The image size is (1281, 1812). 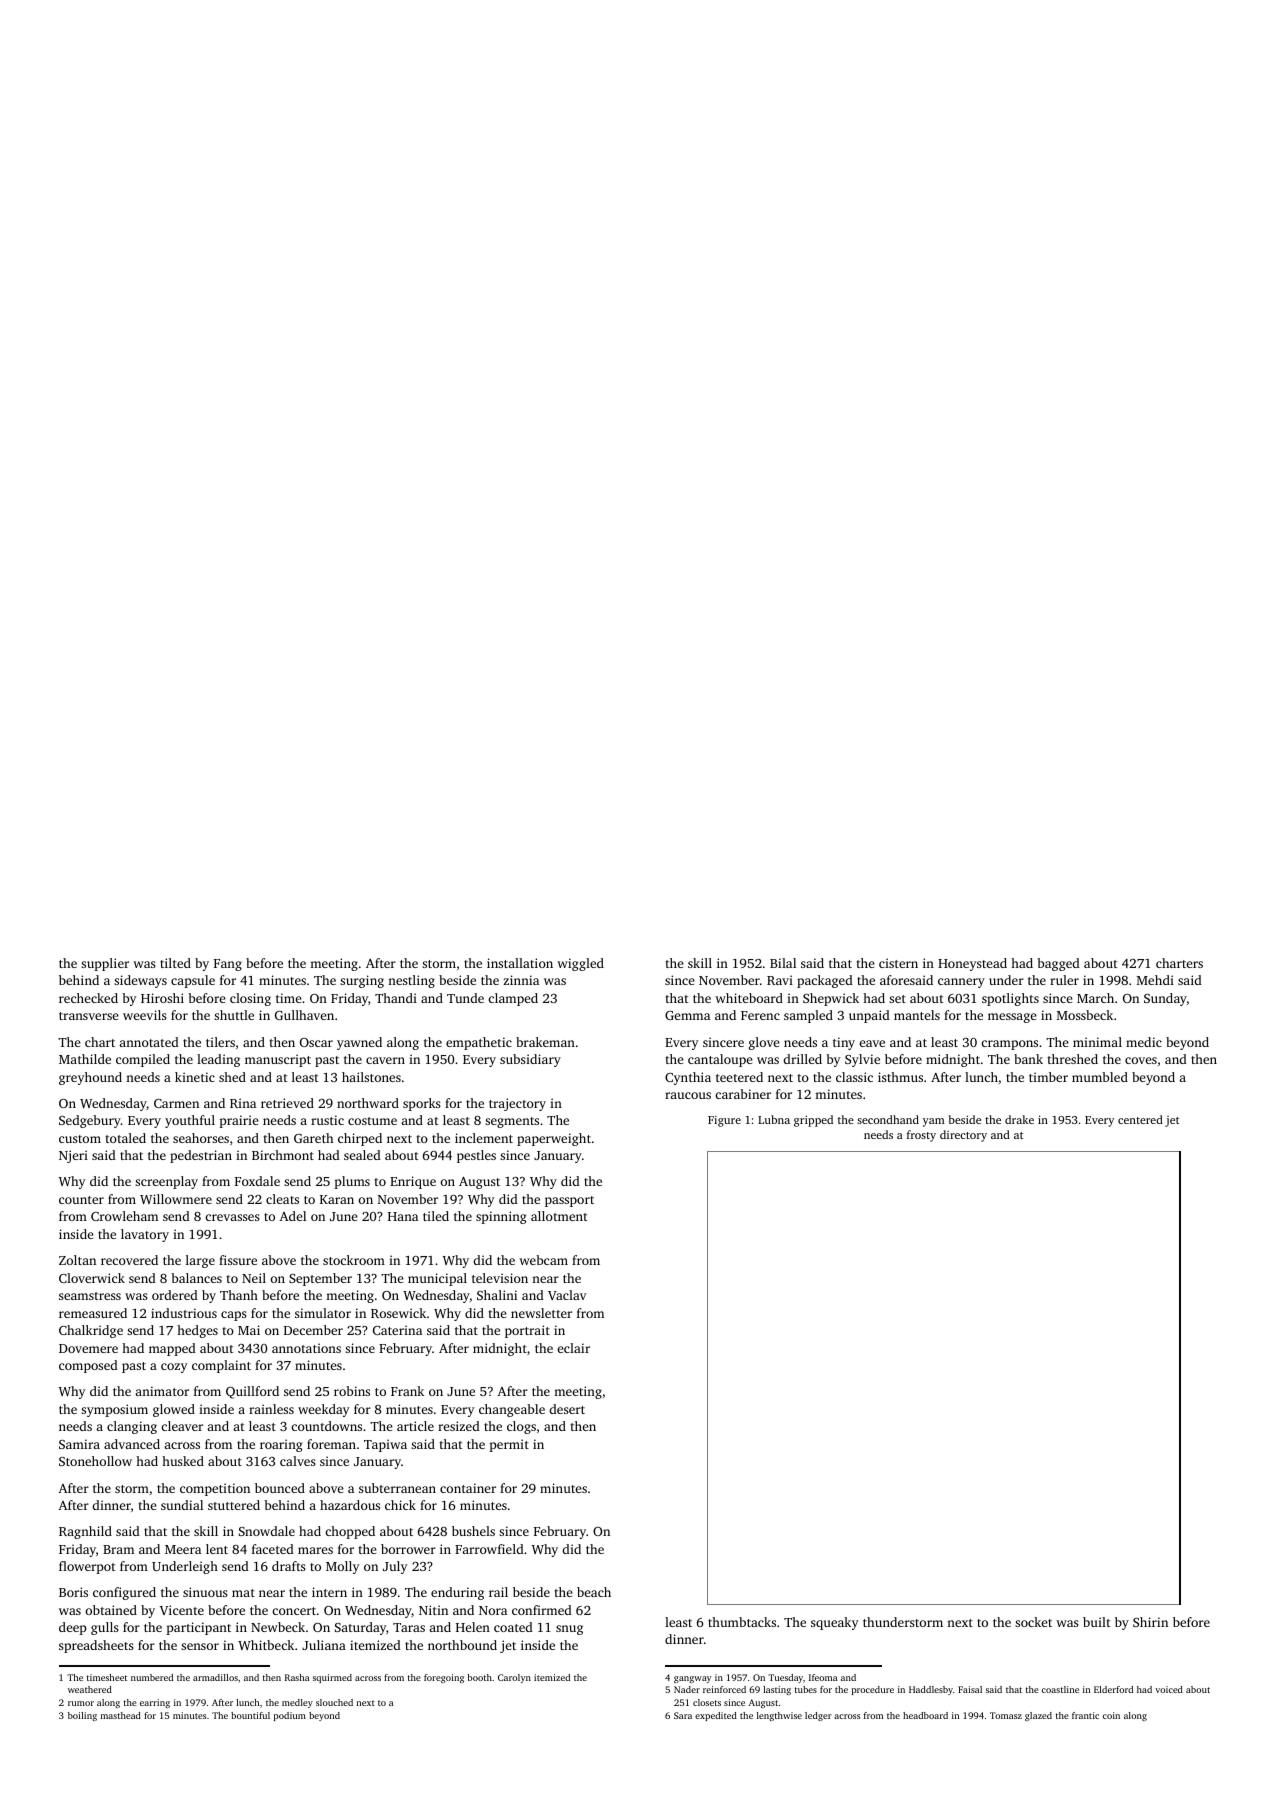 I want to click on annotated, so click(x=149, y=1042).
